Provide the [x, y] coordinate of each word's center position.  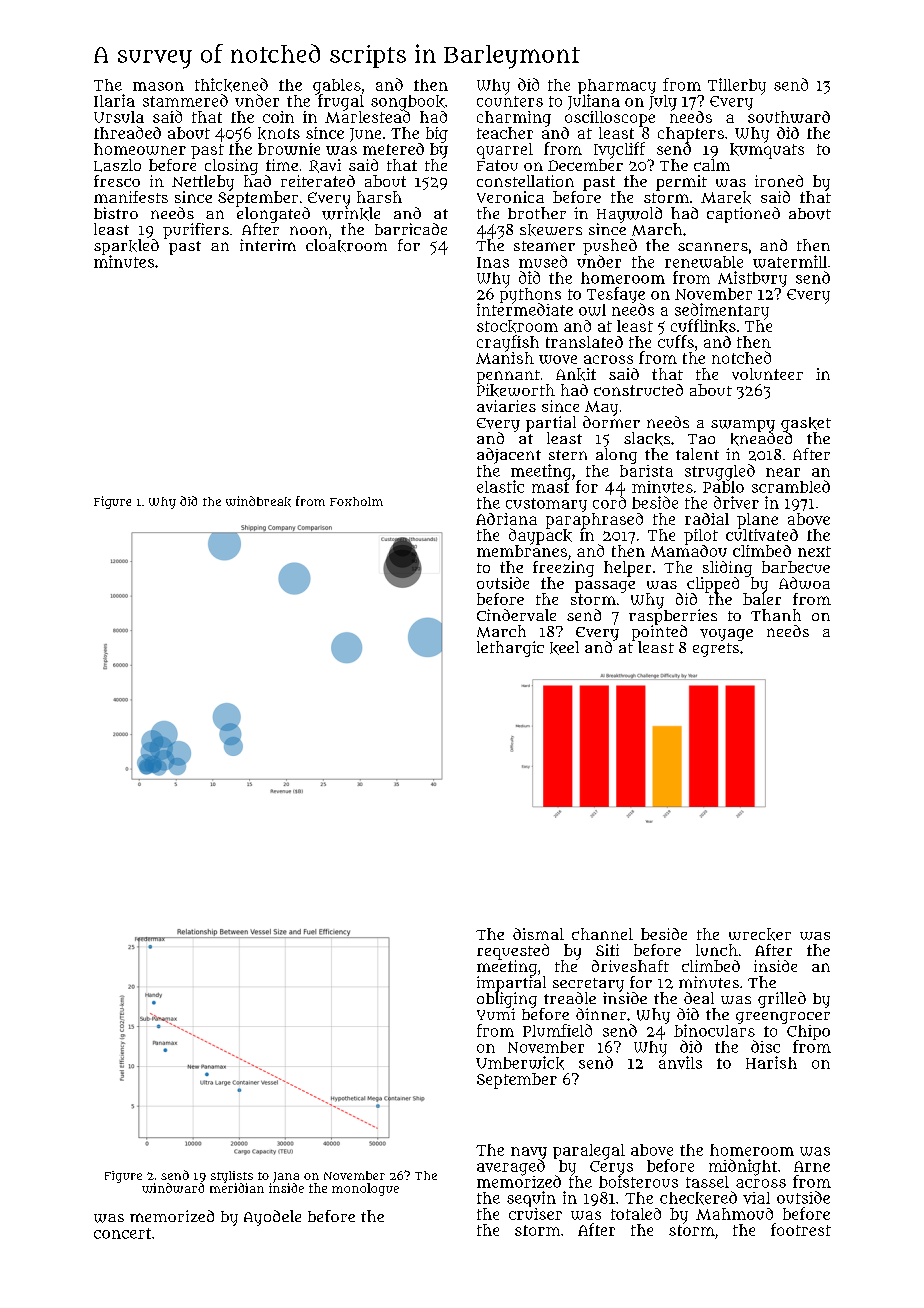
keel [564, 648]
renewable [704, 262]
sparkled [126, 247]
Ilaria [114, 100]
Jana [286, 1177]
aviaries [506, 406]
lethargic [510, 649]
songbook [408, 102]
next [814, 551]
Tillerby [737, 86]
